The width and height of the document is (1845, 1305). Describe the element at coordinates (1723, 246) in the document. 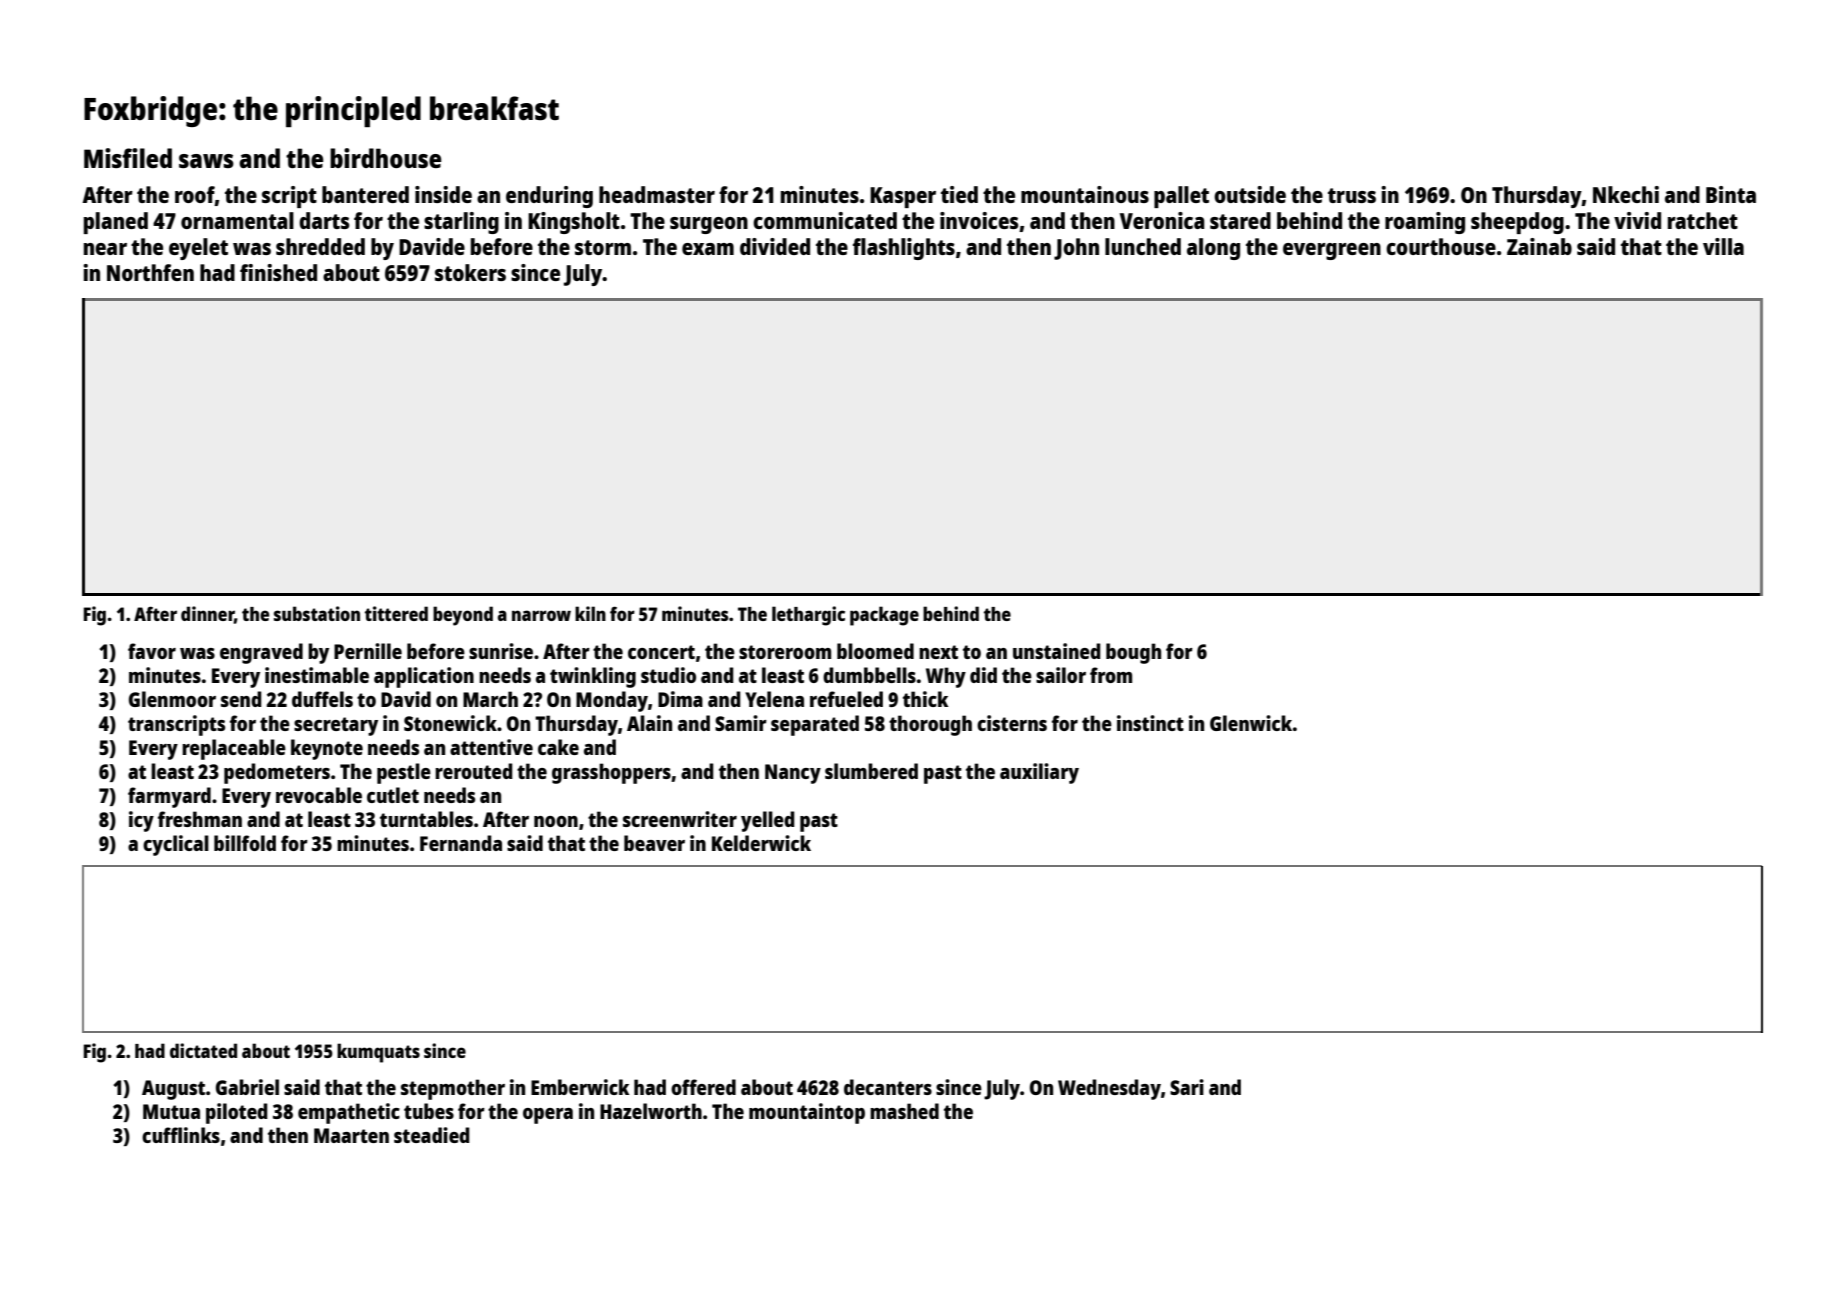

I see `villa` at that location.
